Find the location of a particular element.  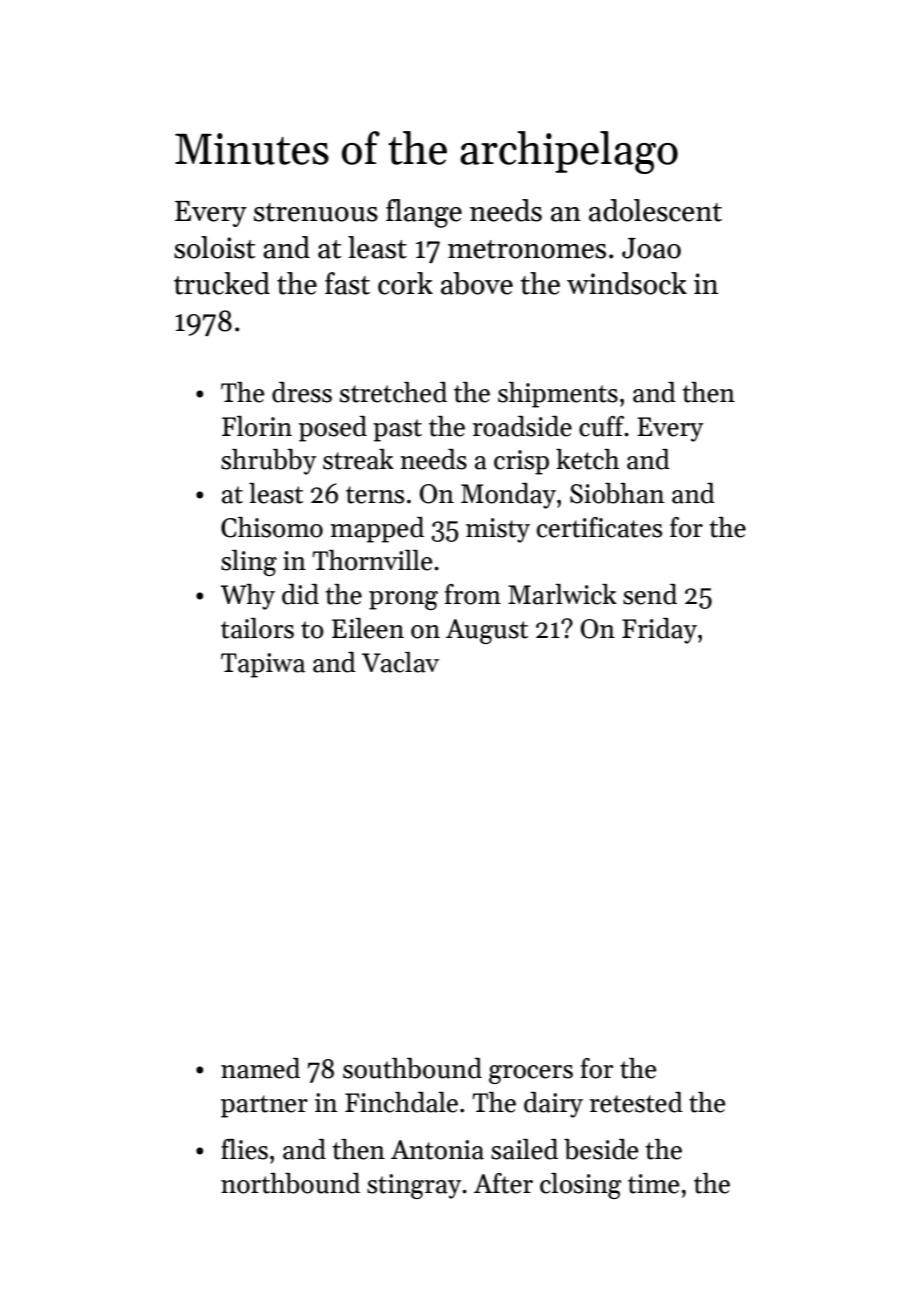

sling is located at coordinates (249, 563).
